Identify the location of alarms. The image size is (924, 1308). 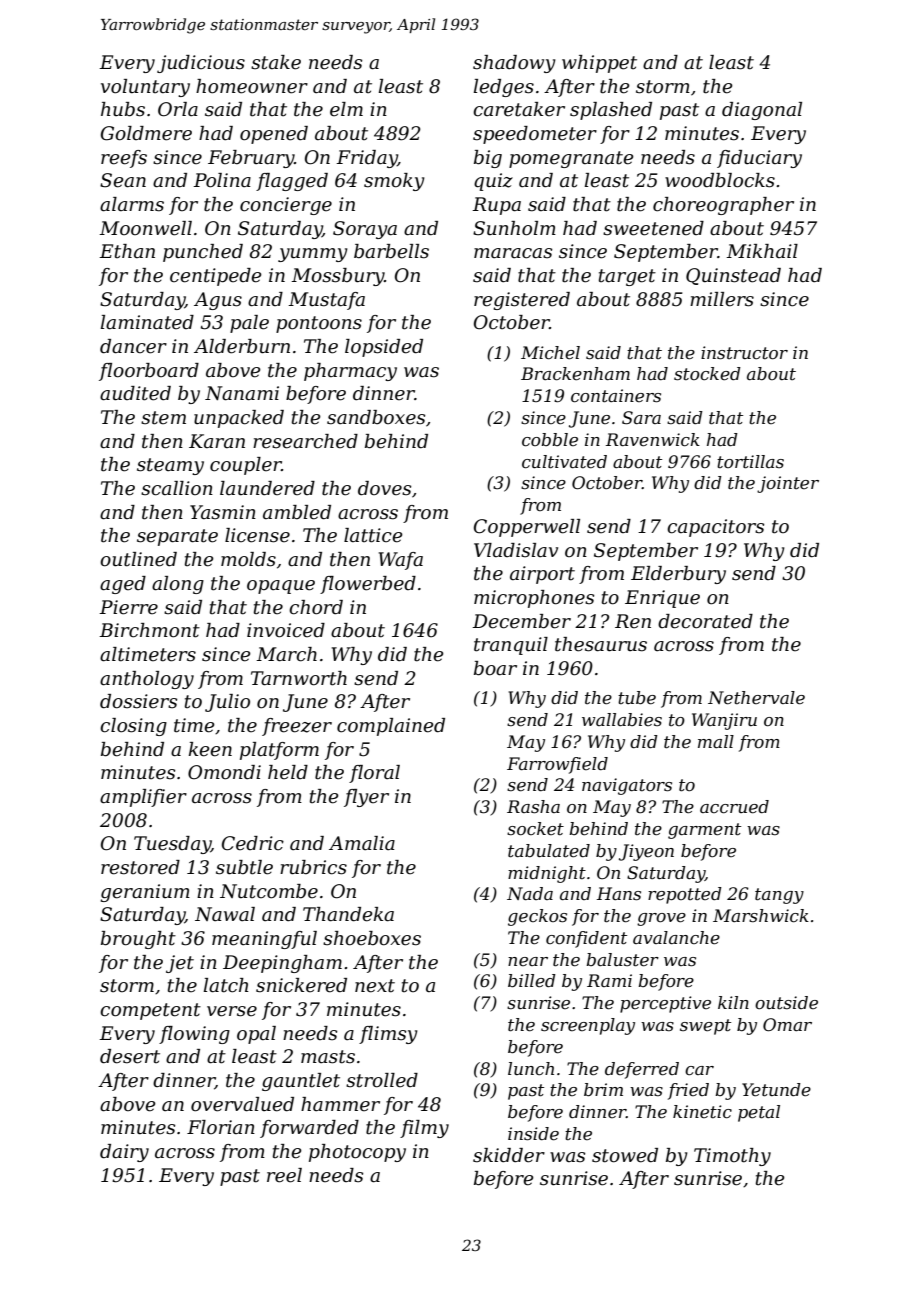
(132, 204).
